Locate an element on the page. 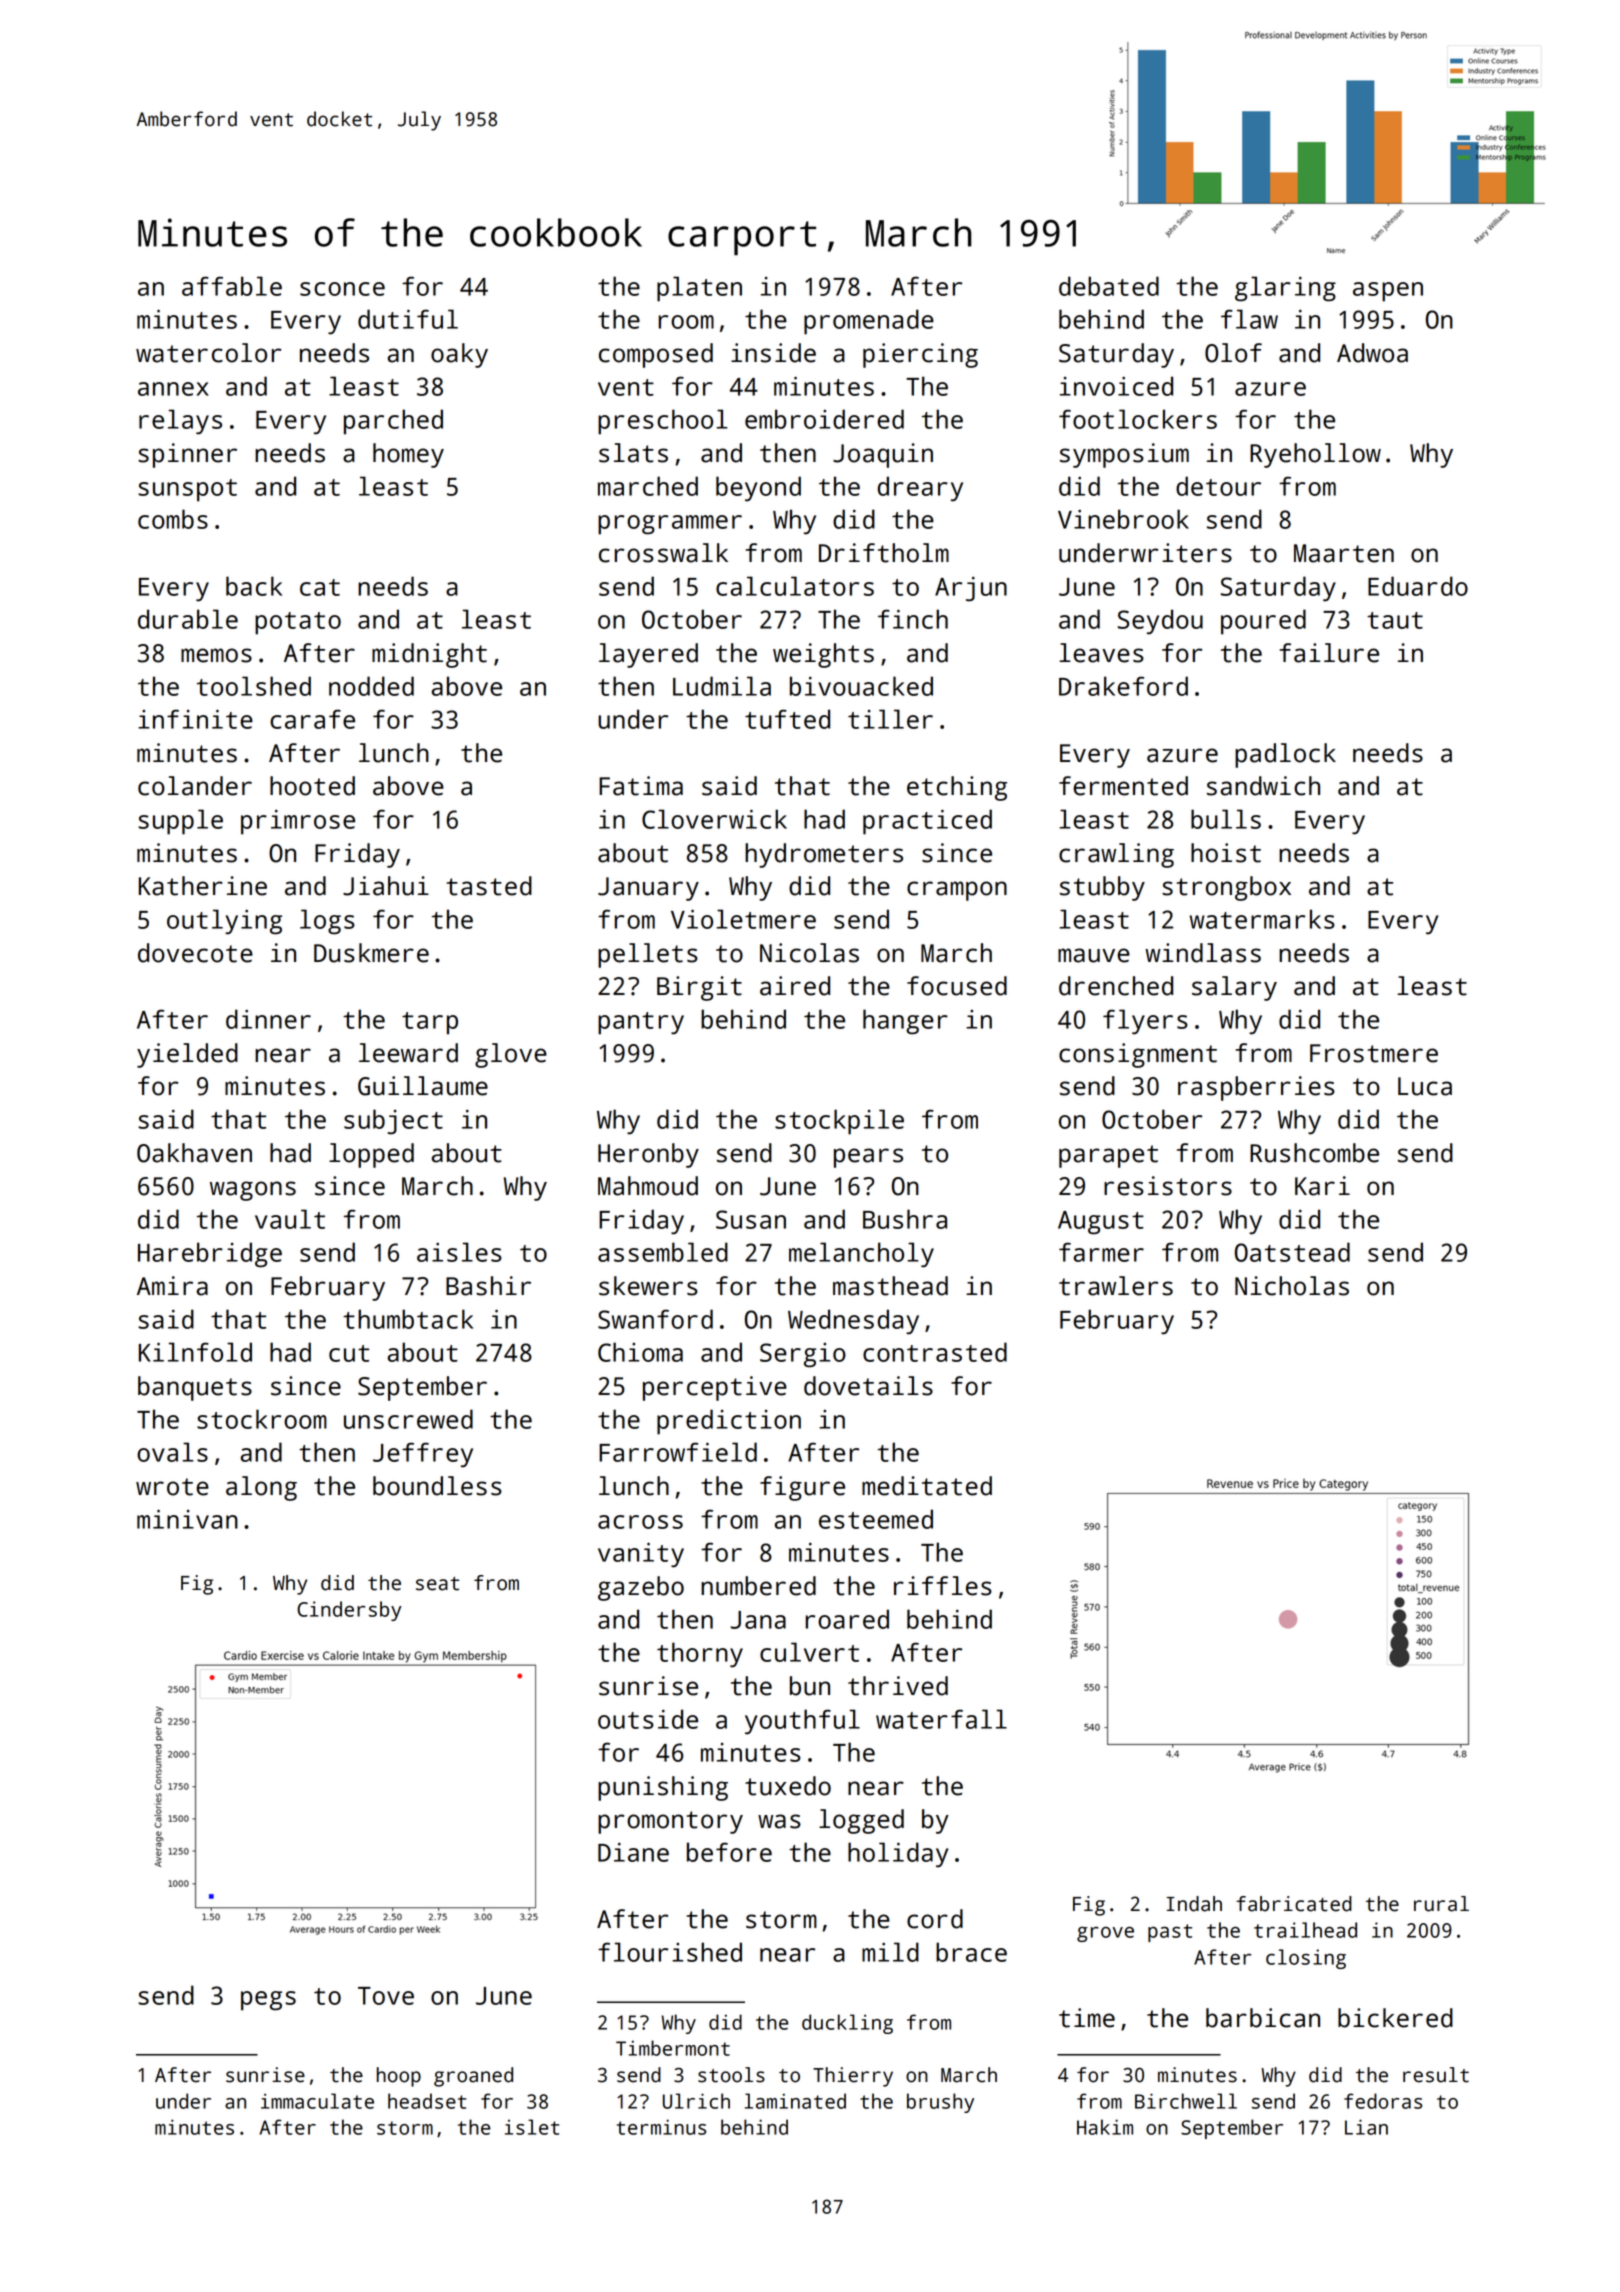 This document has width=1620, height=2292. Maarten is located at coordinates (1344, 553).
